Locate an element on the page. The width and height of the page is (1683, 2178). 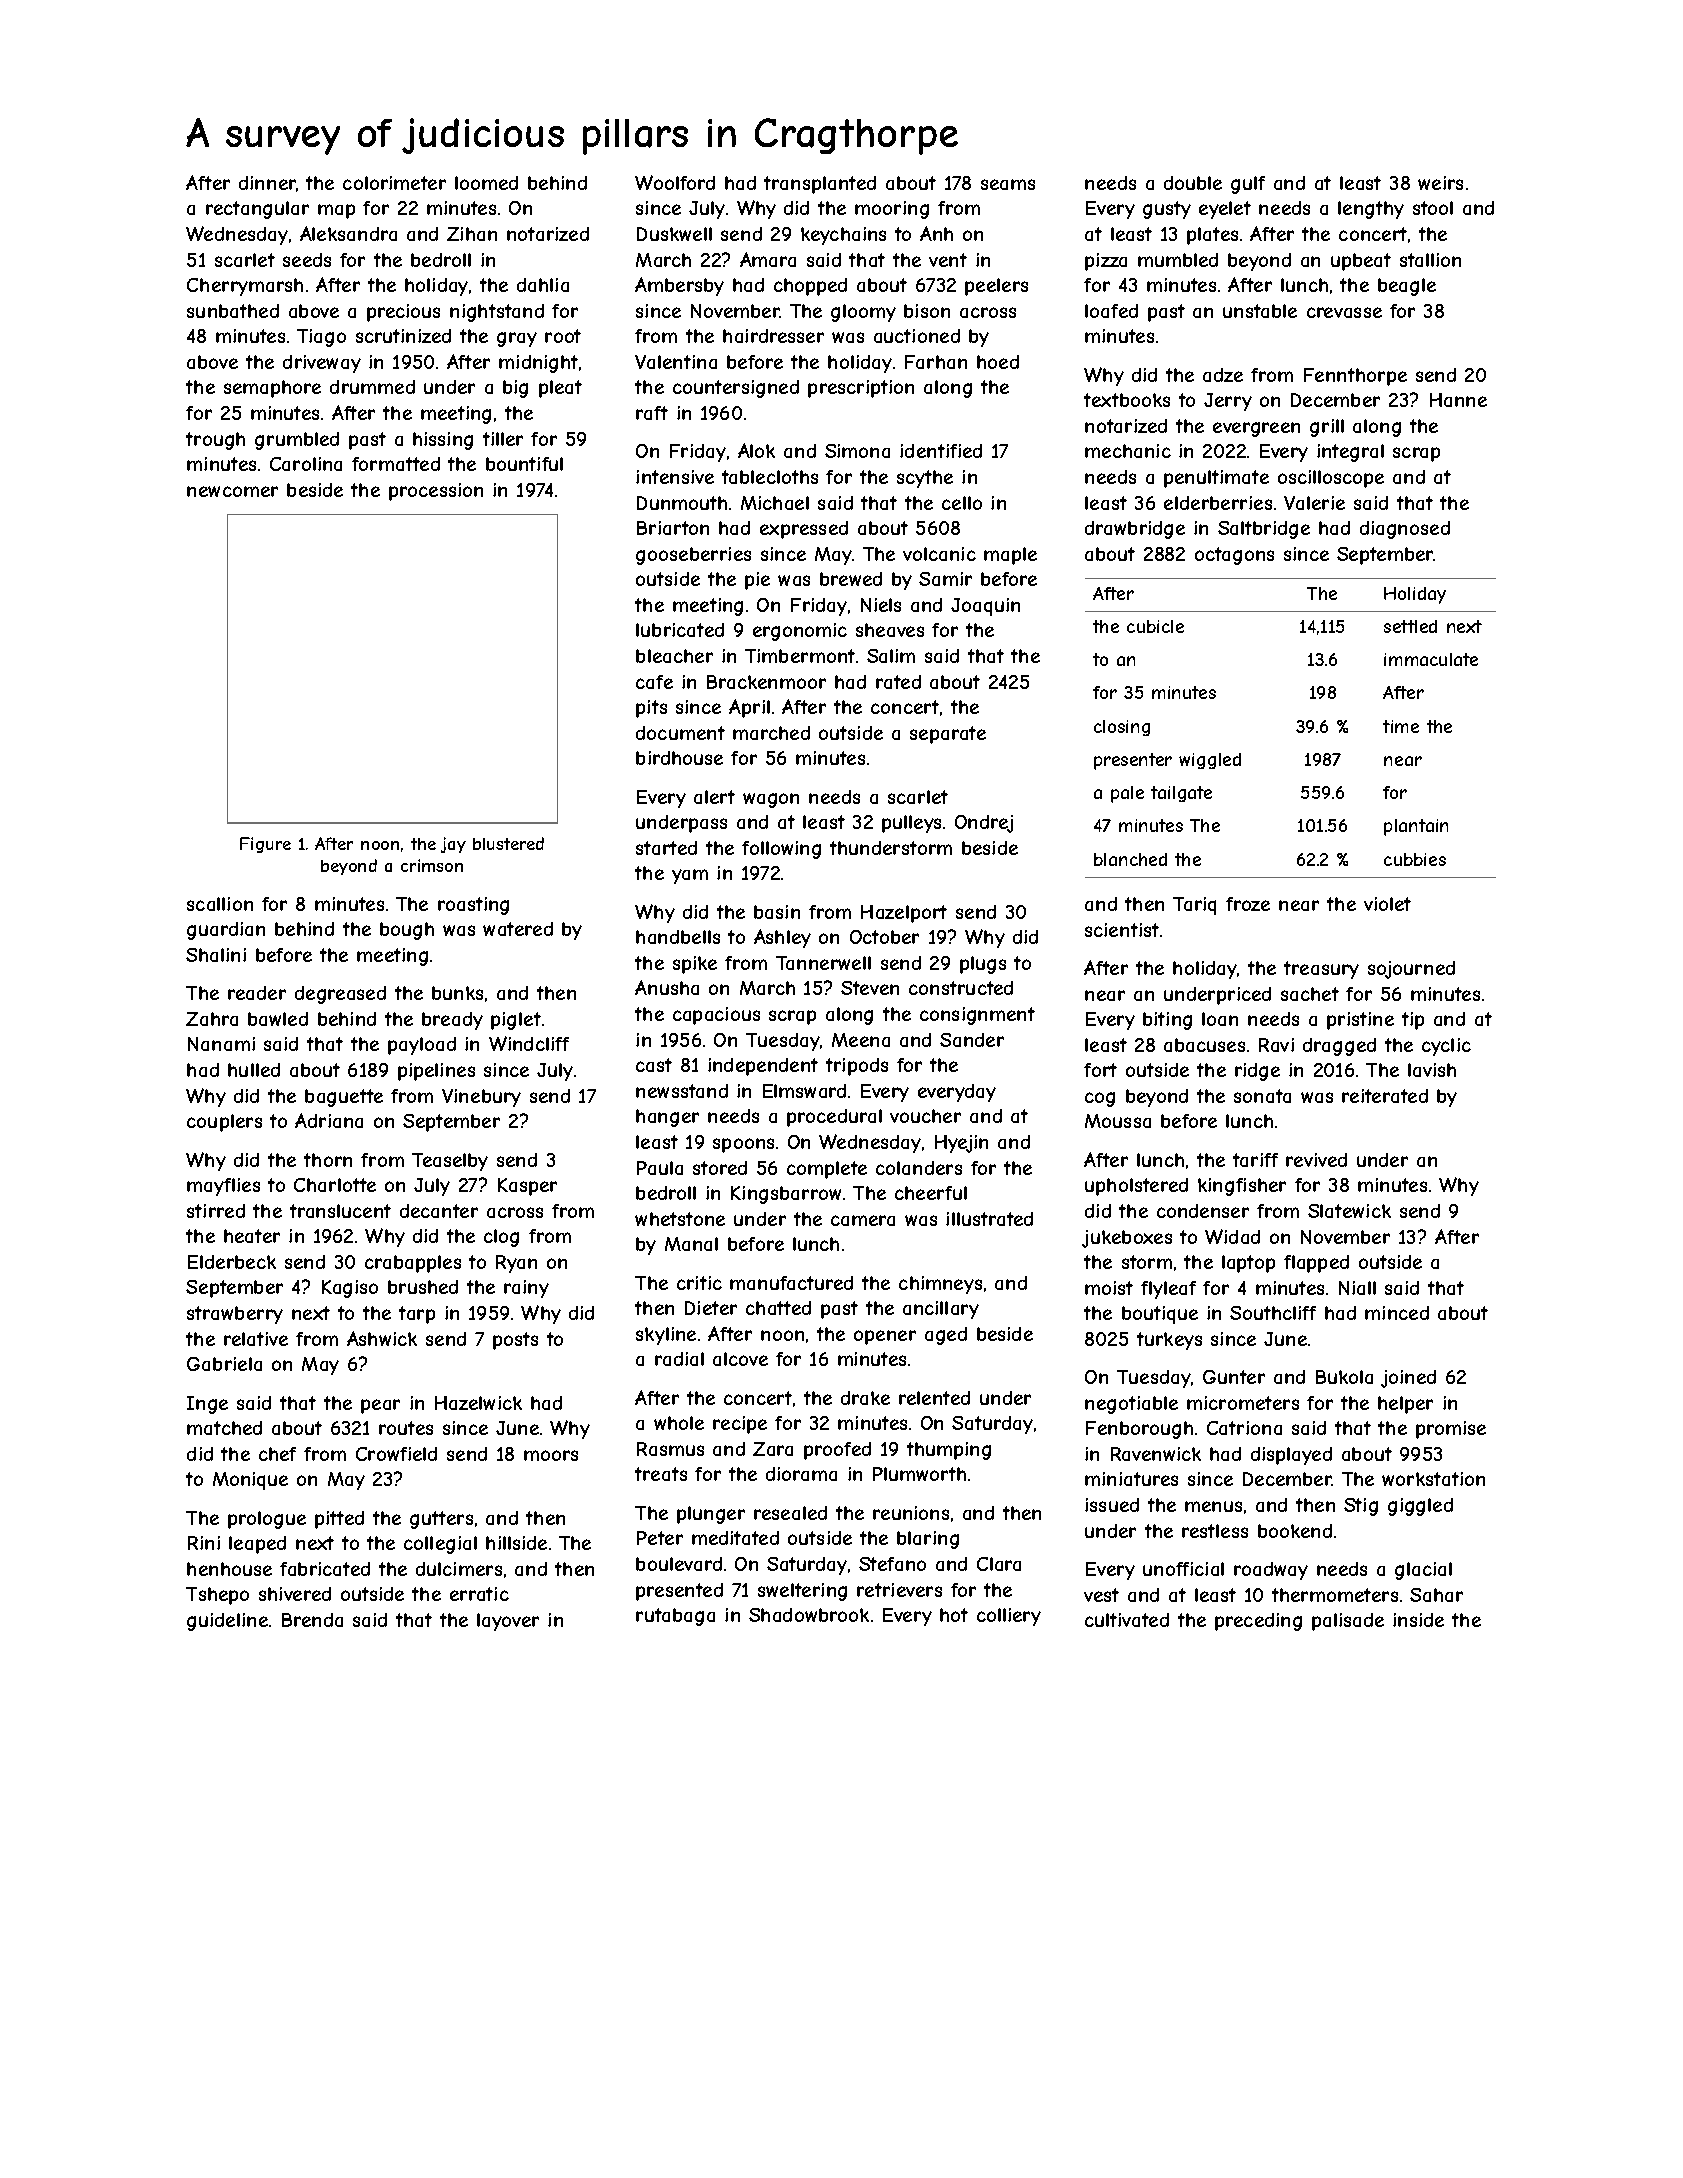
colliery is located at coordinates (1009, 1617).
